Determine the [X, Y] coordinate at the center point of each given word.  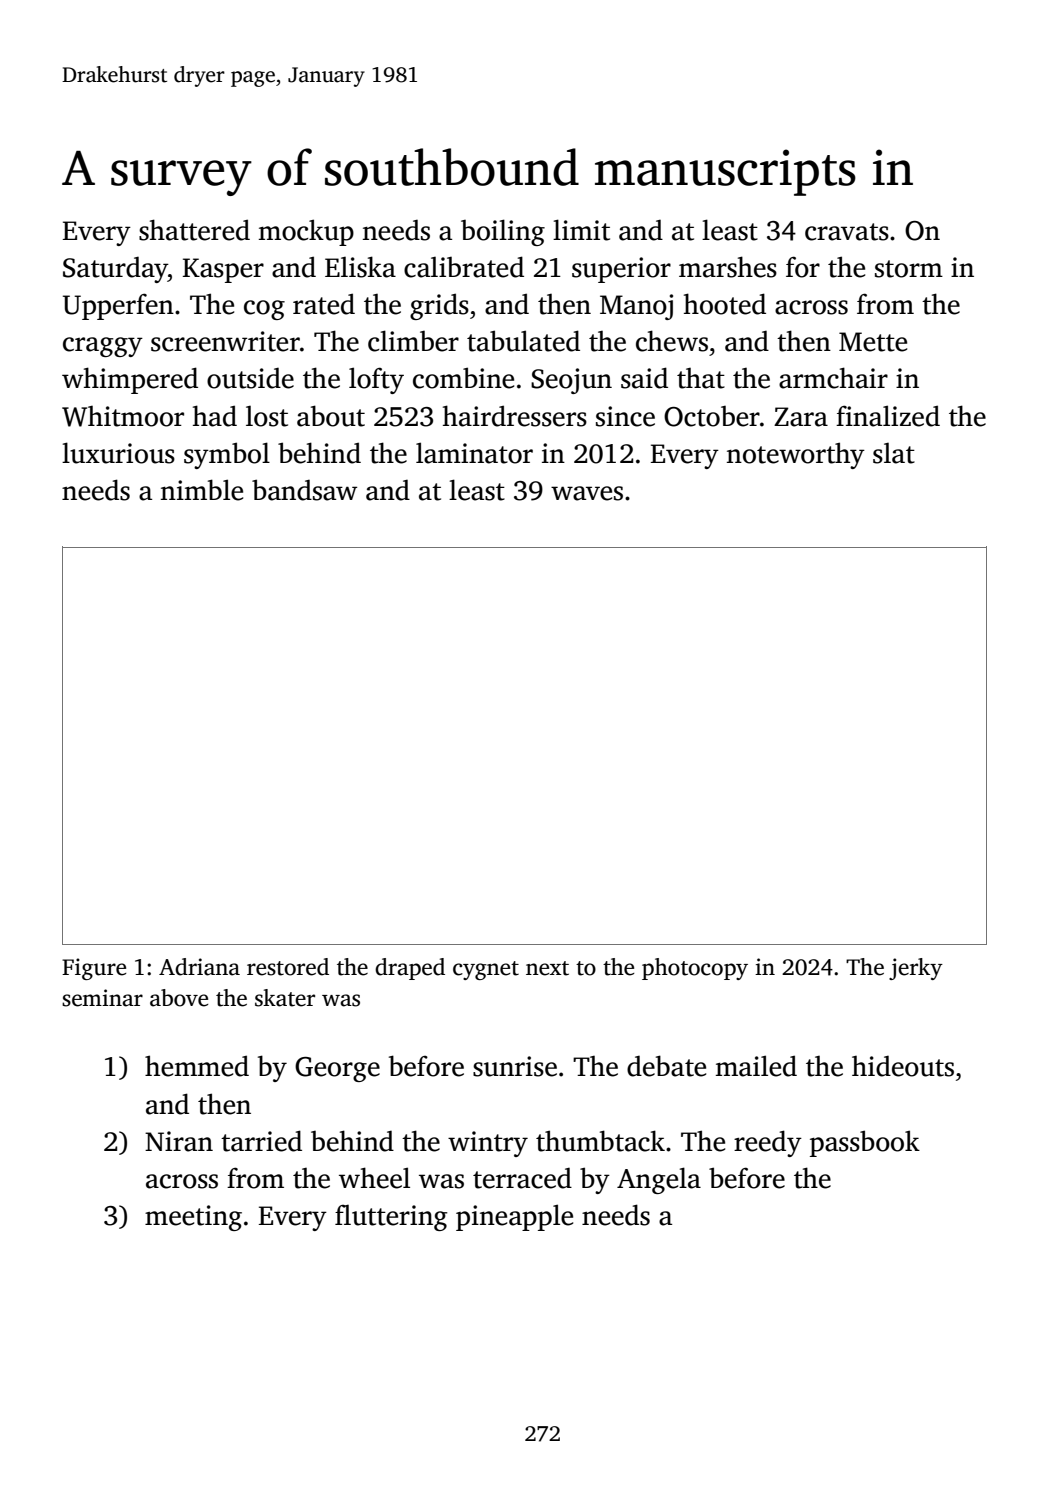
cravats [847, 232]
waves [587, 493]
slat [894, 453]
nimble [202, 490]
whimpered [130, 380]
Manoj [636, 307]
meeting [193, 1218]
